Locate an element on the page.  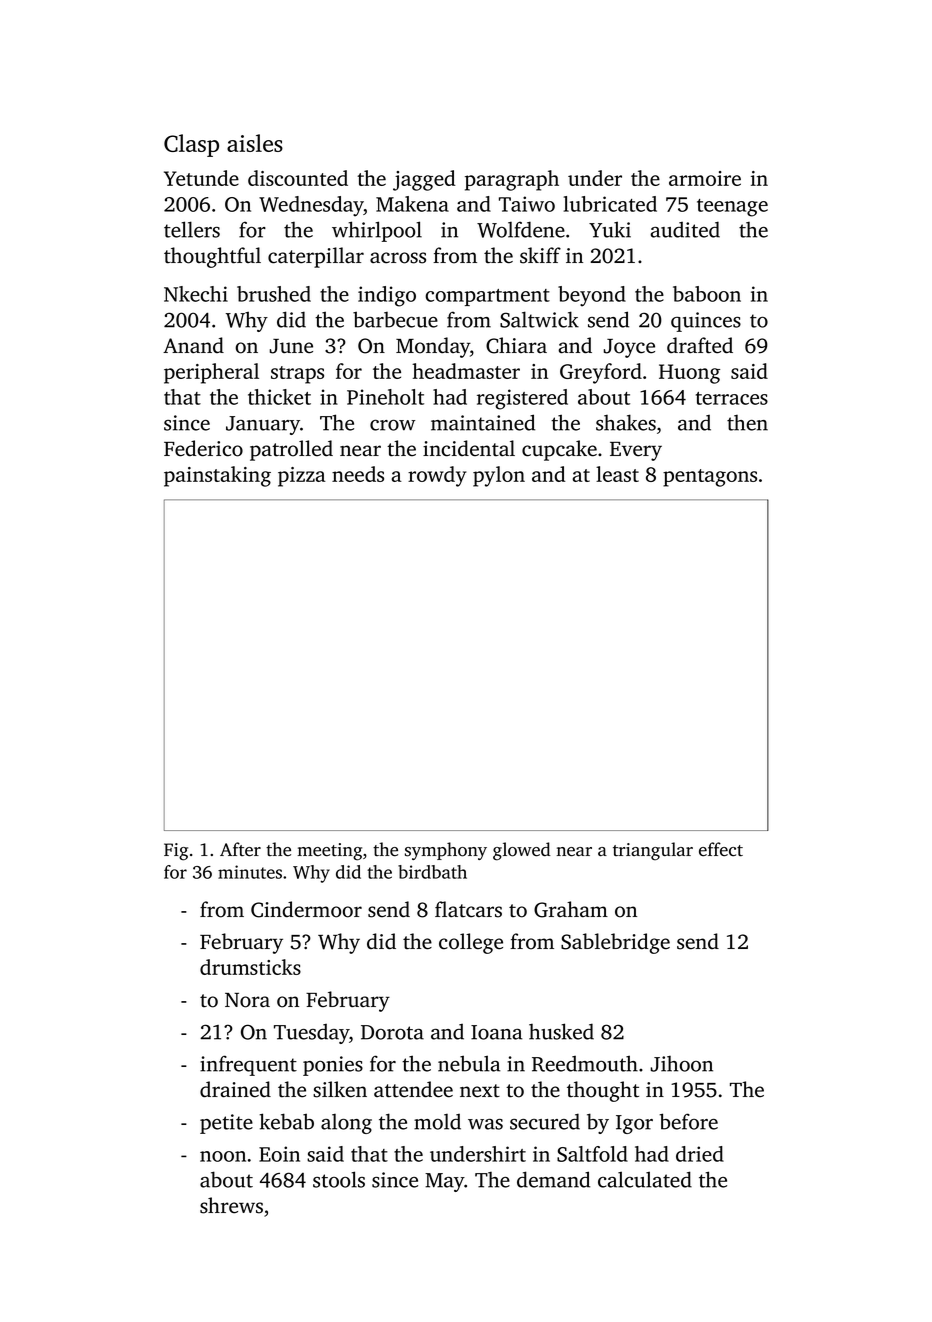
shakes is located at coordinates (626, 422).
